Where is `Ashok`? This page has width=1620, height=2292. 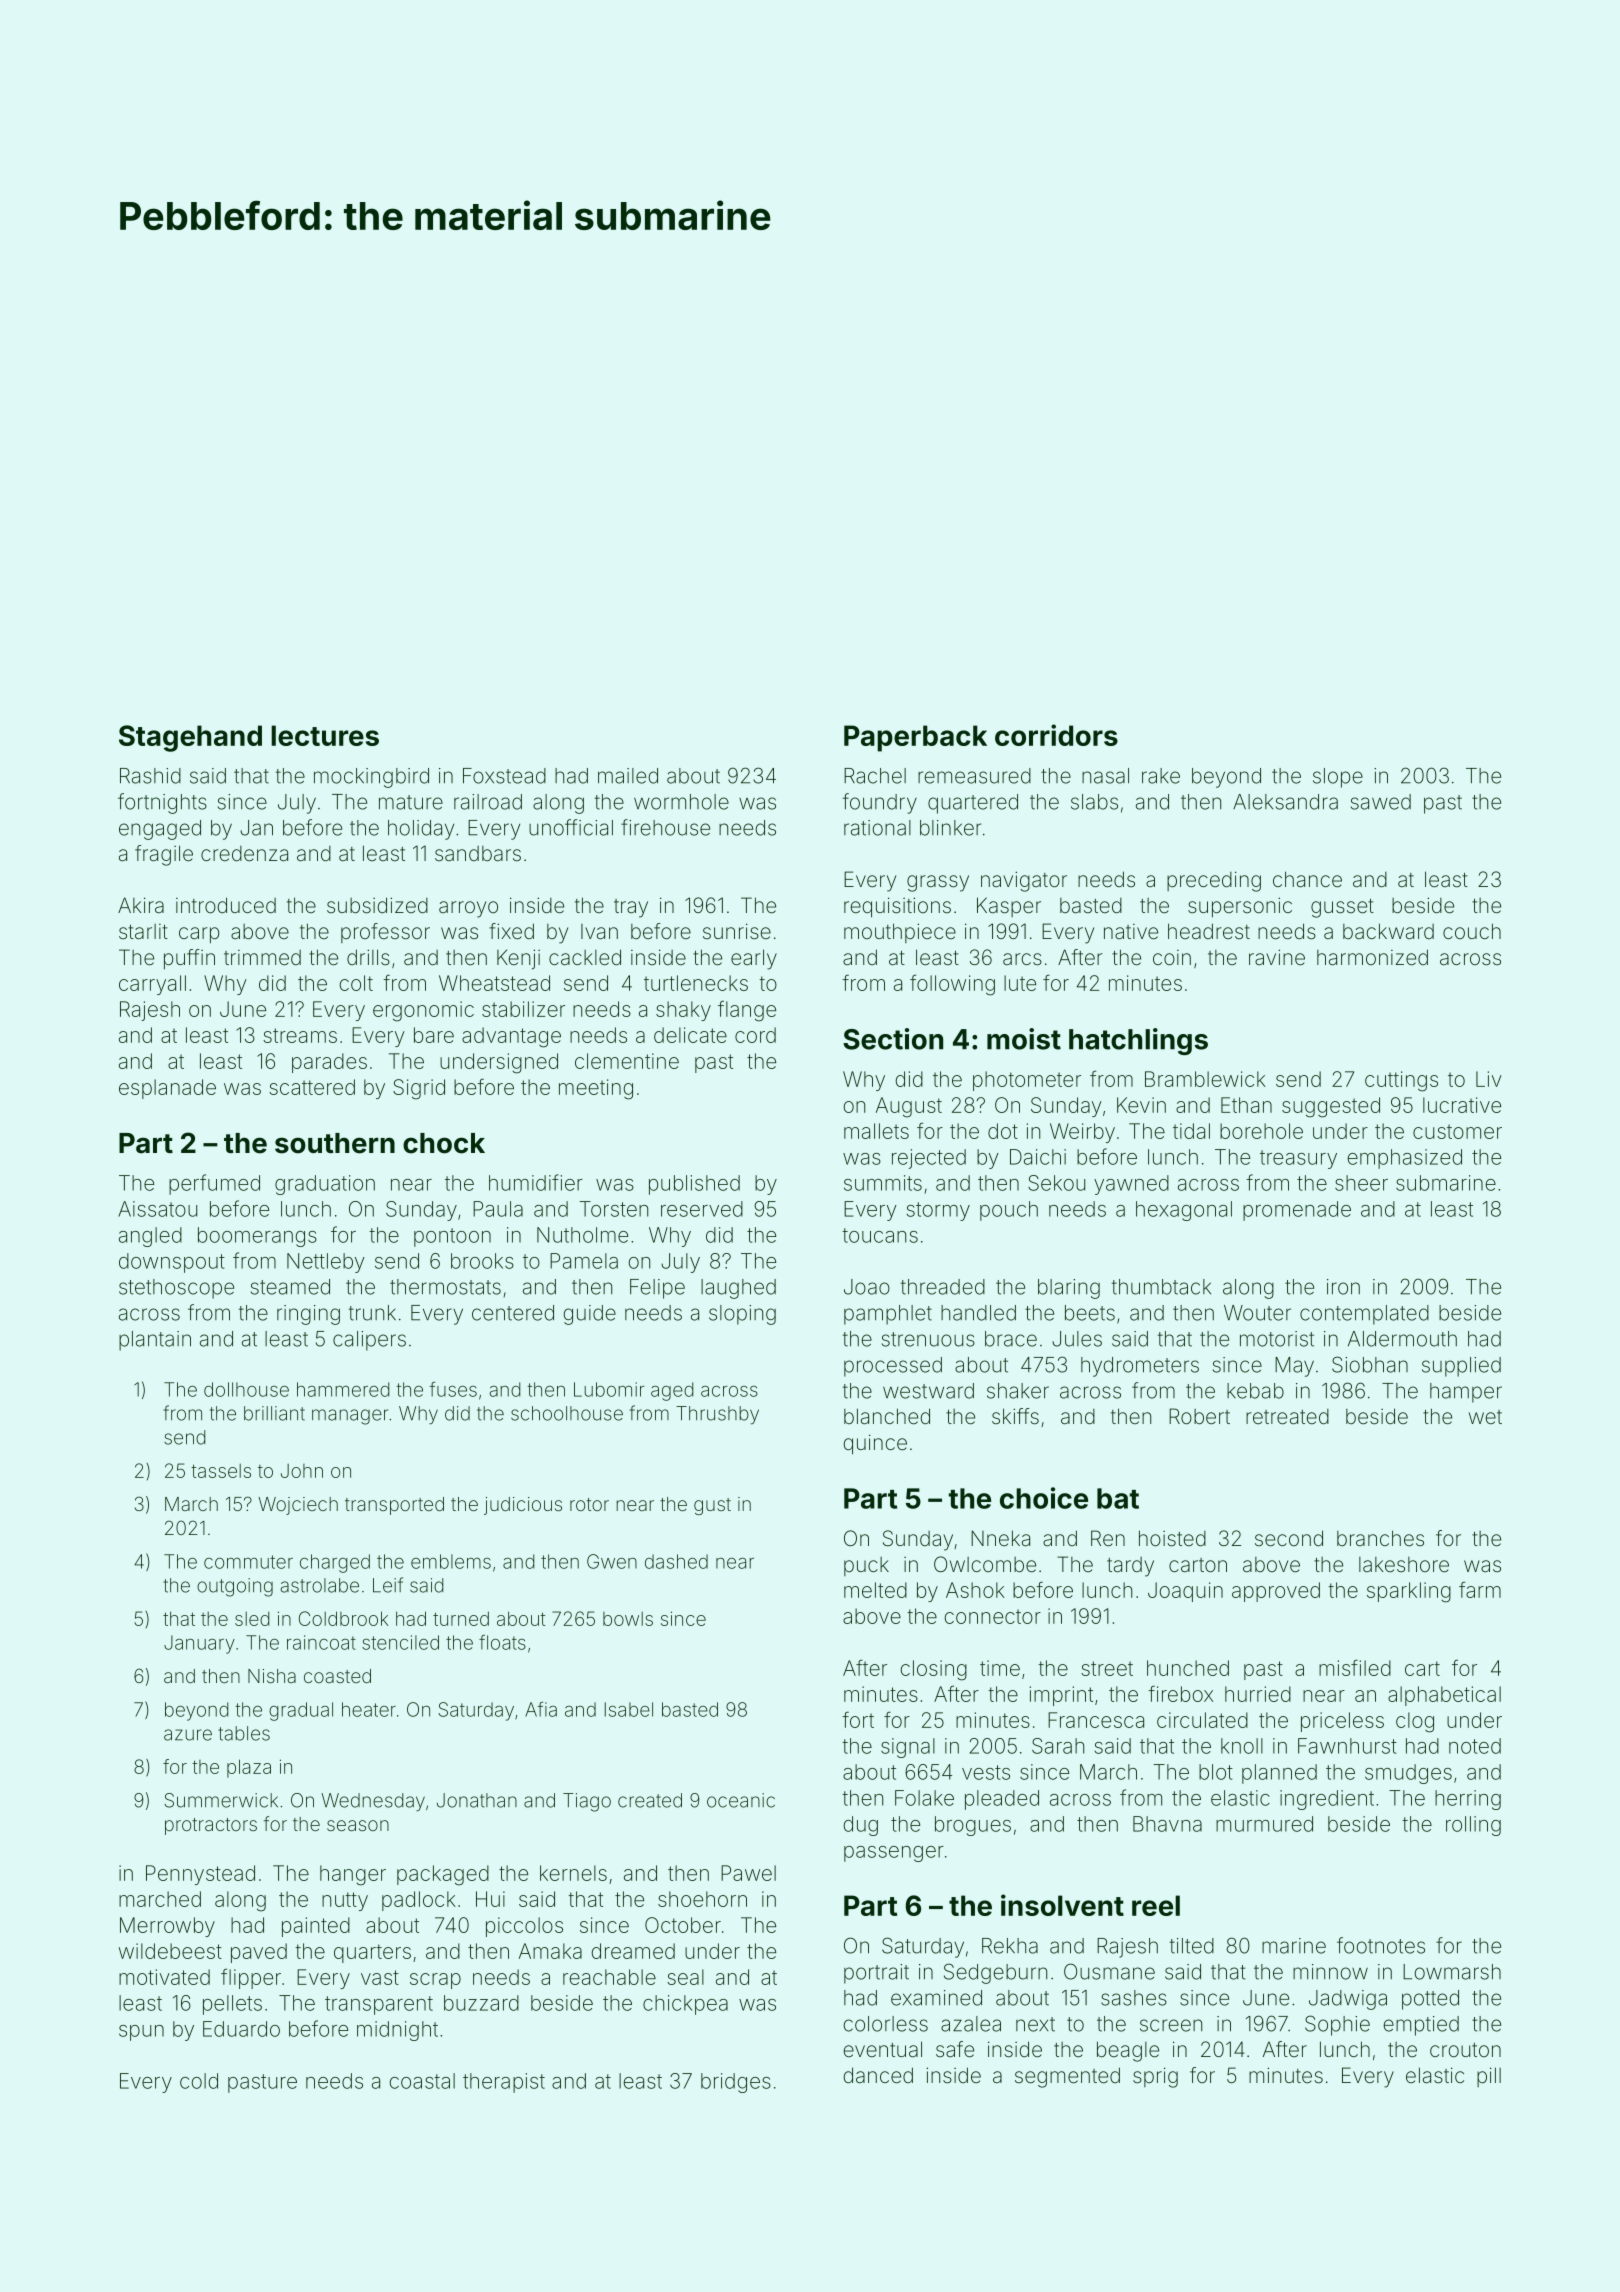
Ashok is located at coordinates (975, 1590).
